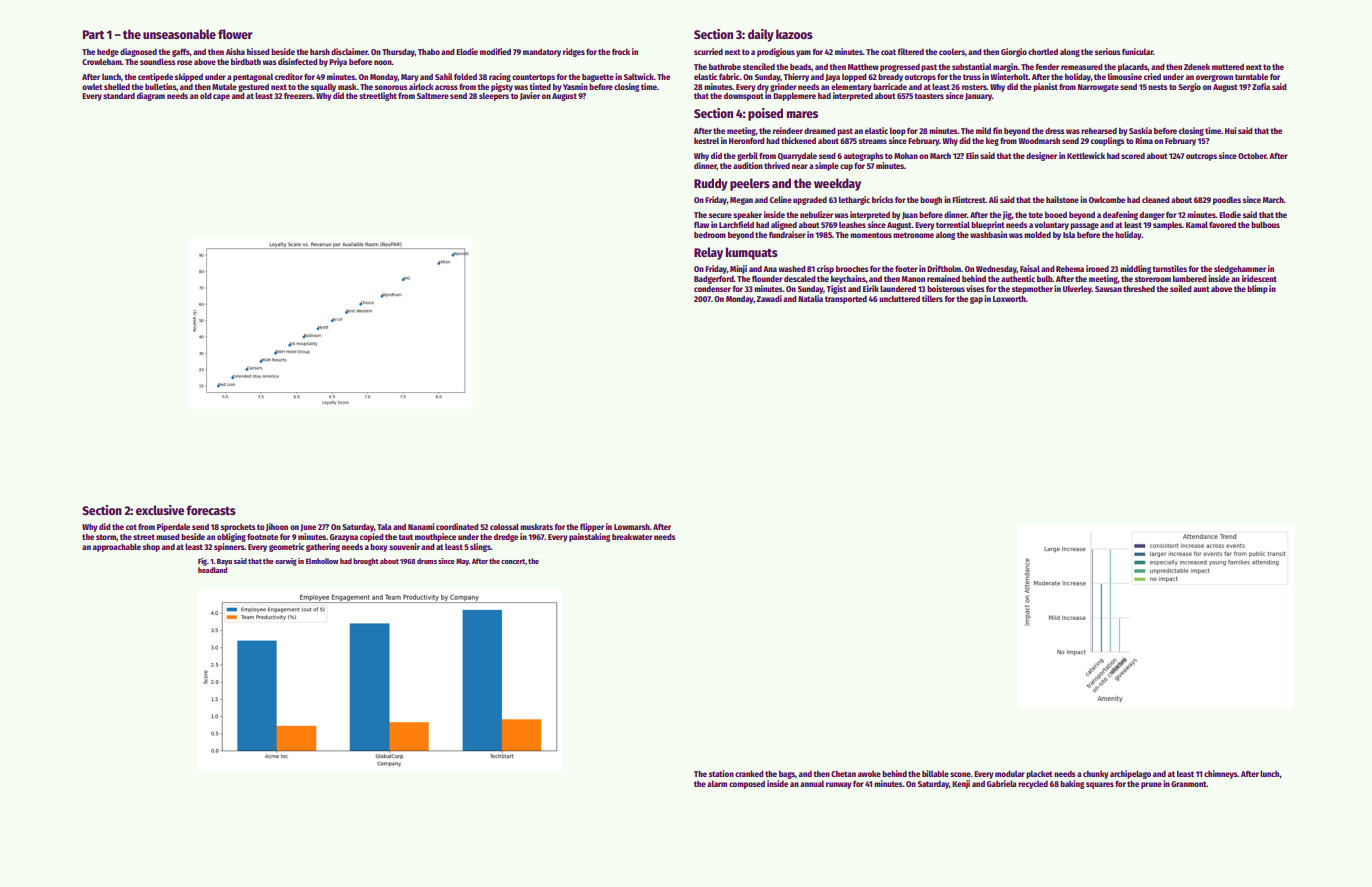 This screenshot has width=1372, height=887. I want to click on muskrats, so click(536, 526).
